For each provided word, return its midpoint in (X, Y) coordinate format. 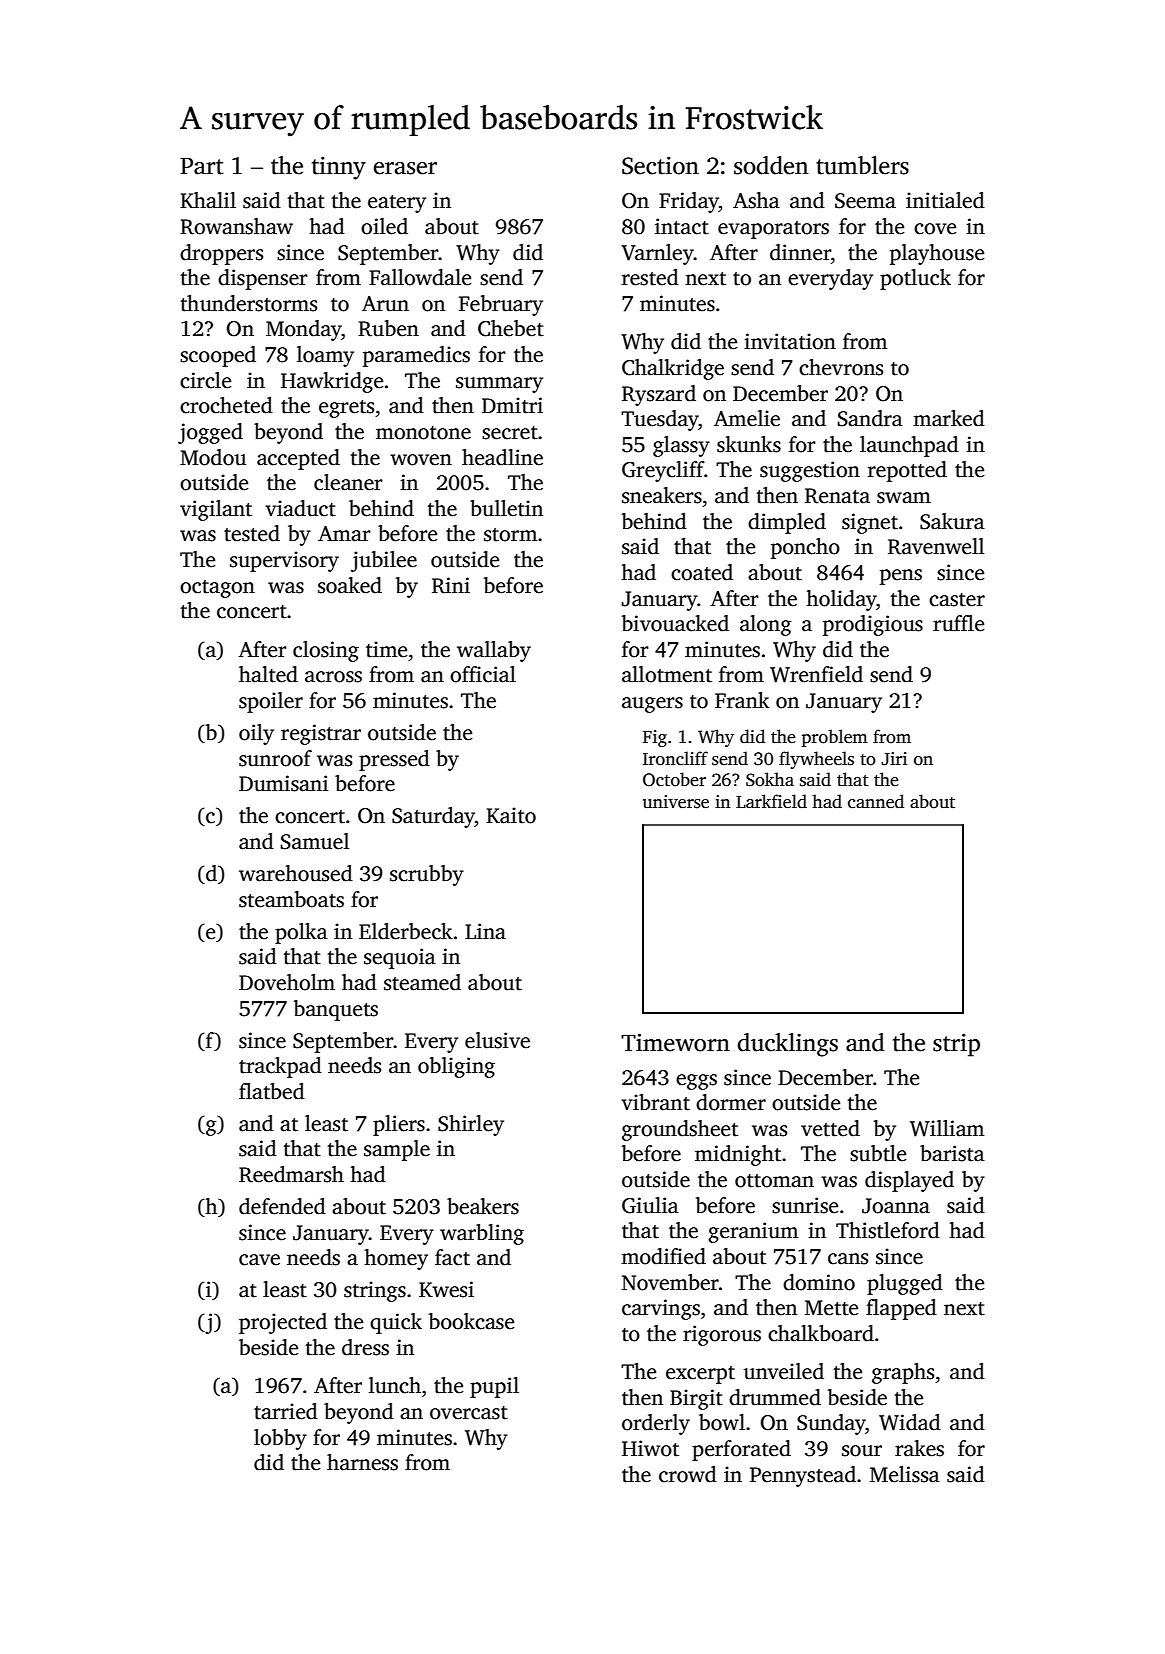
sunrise (805, 1205)
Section (660, 165)
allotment (667, 674)
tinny (339, 168)
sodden (771, 165)
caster (957, 600)
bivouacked (675, 623)
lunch (395, 1385)
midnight (738, 1155)
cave (259, 1260)
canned (876, 801)
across (333, 677)
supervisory (284, 561)
